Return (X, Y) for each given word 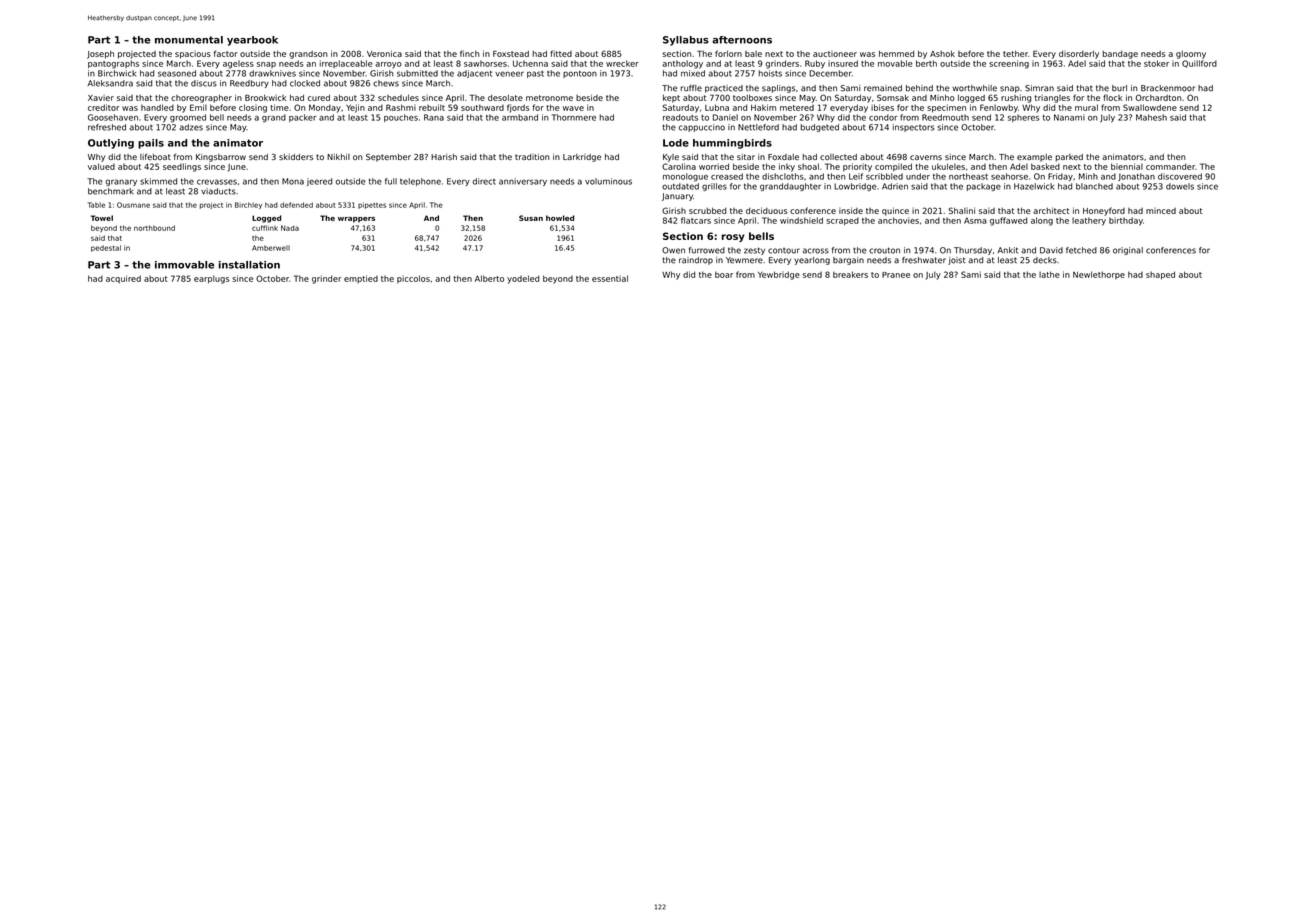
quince (895, 211)
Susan (531, 218)
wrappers (356, 220)
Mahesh (1151, 117)
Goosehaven (113, 117)
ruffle (691, 88)
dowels (1180, 186)
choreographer (201, 98)
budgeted (820, 128)
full (391, 181)
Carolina (679, 166)
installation (249, 265)
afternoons (742, 40)
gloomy (1191, 55)
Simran (1039, 88)
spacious (193, 54)
